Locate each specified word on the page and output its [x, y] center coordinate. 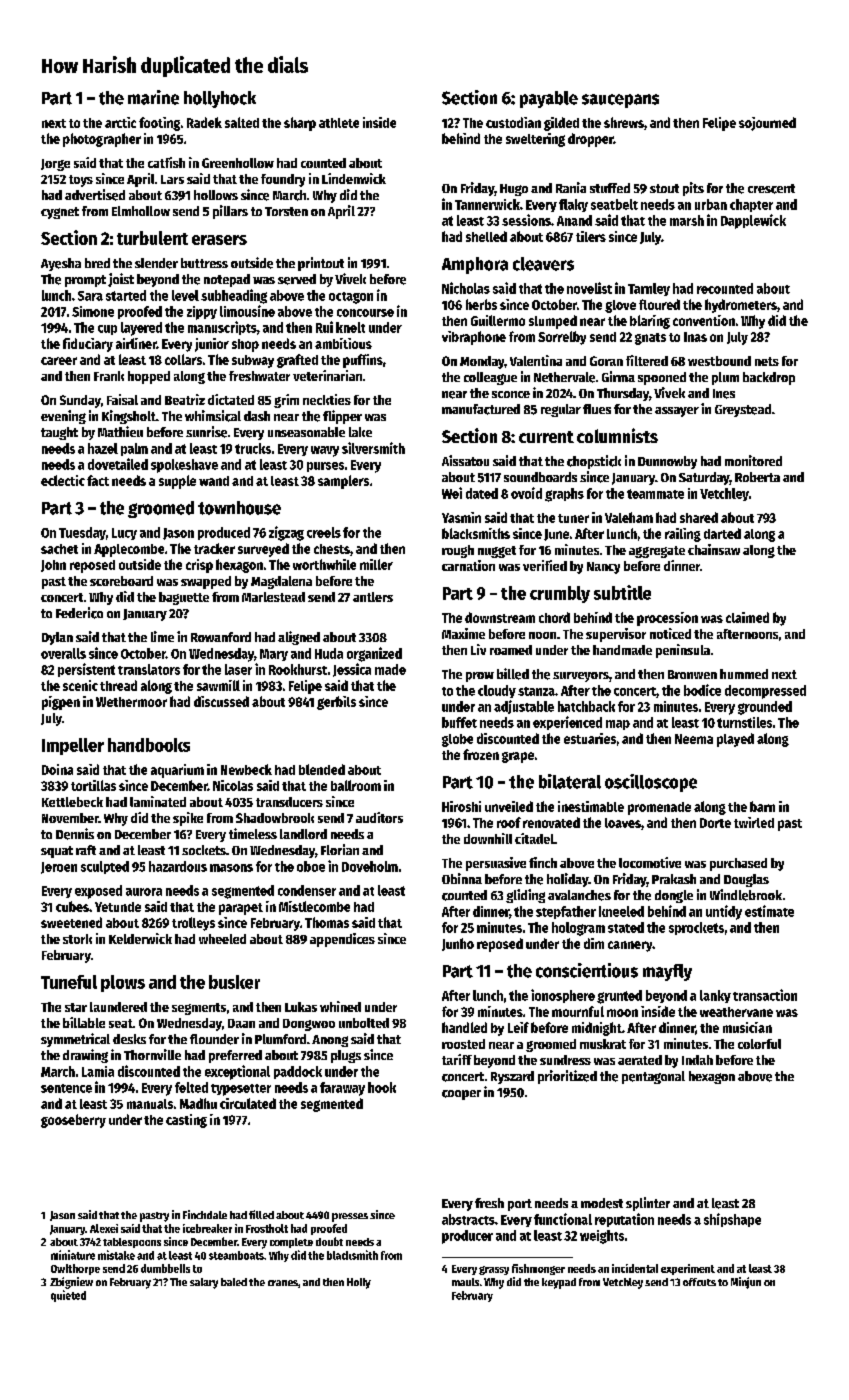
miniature [73, 1255]
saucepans [620, 101]
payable [549, 99]
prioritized [567, 1077]
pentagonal [653, 1077]
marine [153, 97]
